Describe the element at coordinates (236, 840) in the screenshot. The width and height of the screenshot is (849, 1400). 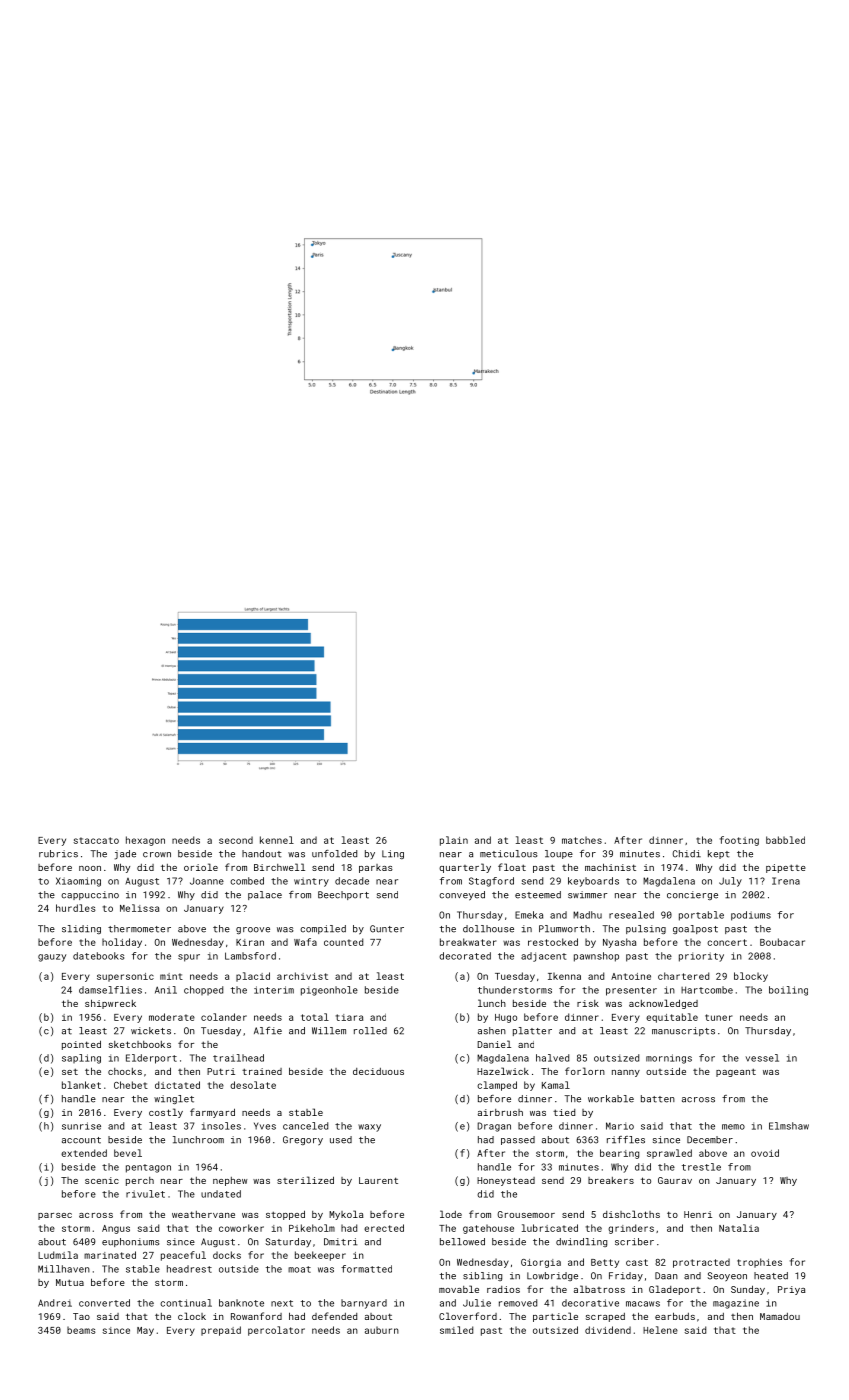
I see `second` at that location.
